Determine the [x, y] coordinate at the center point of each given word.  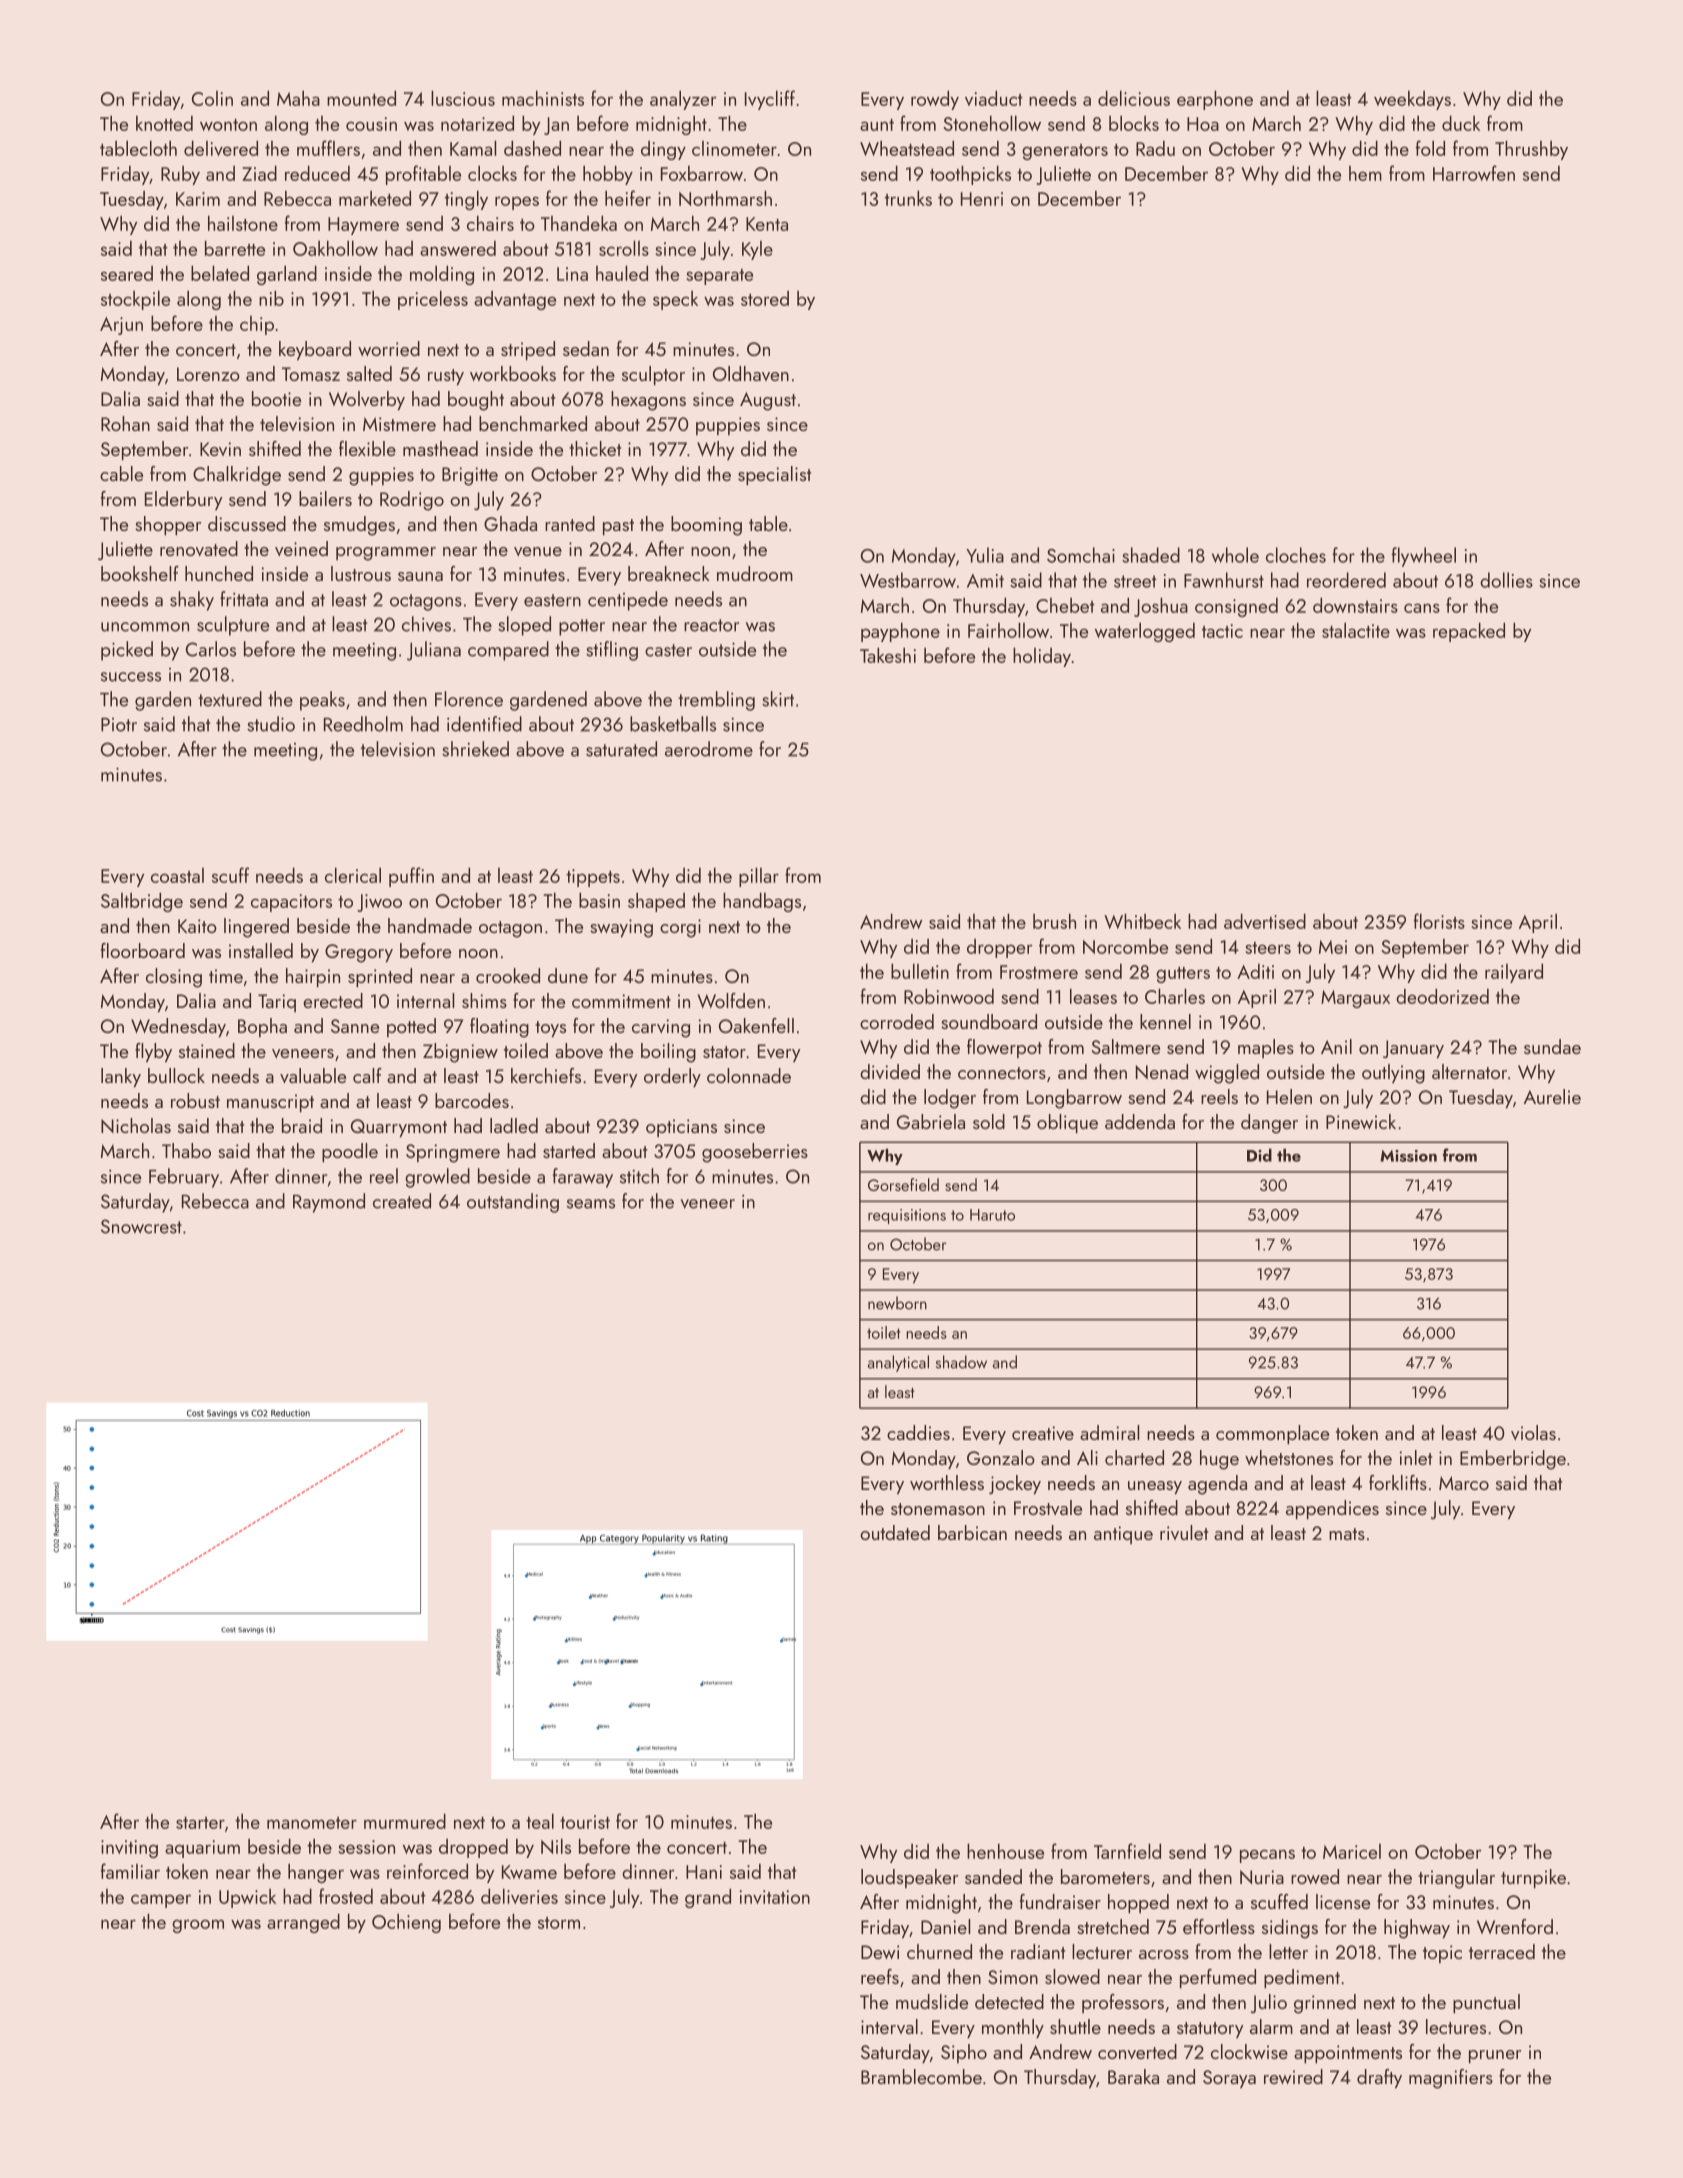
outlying [1393, 1074]
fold [1430, 148]
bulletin [920, 971]
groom [198, 1926]
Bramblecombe [921, 2076]
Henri [982, 199]
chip [257, 325]
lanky [121, 1077]
